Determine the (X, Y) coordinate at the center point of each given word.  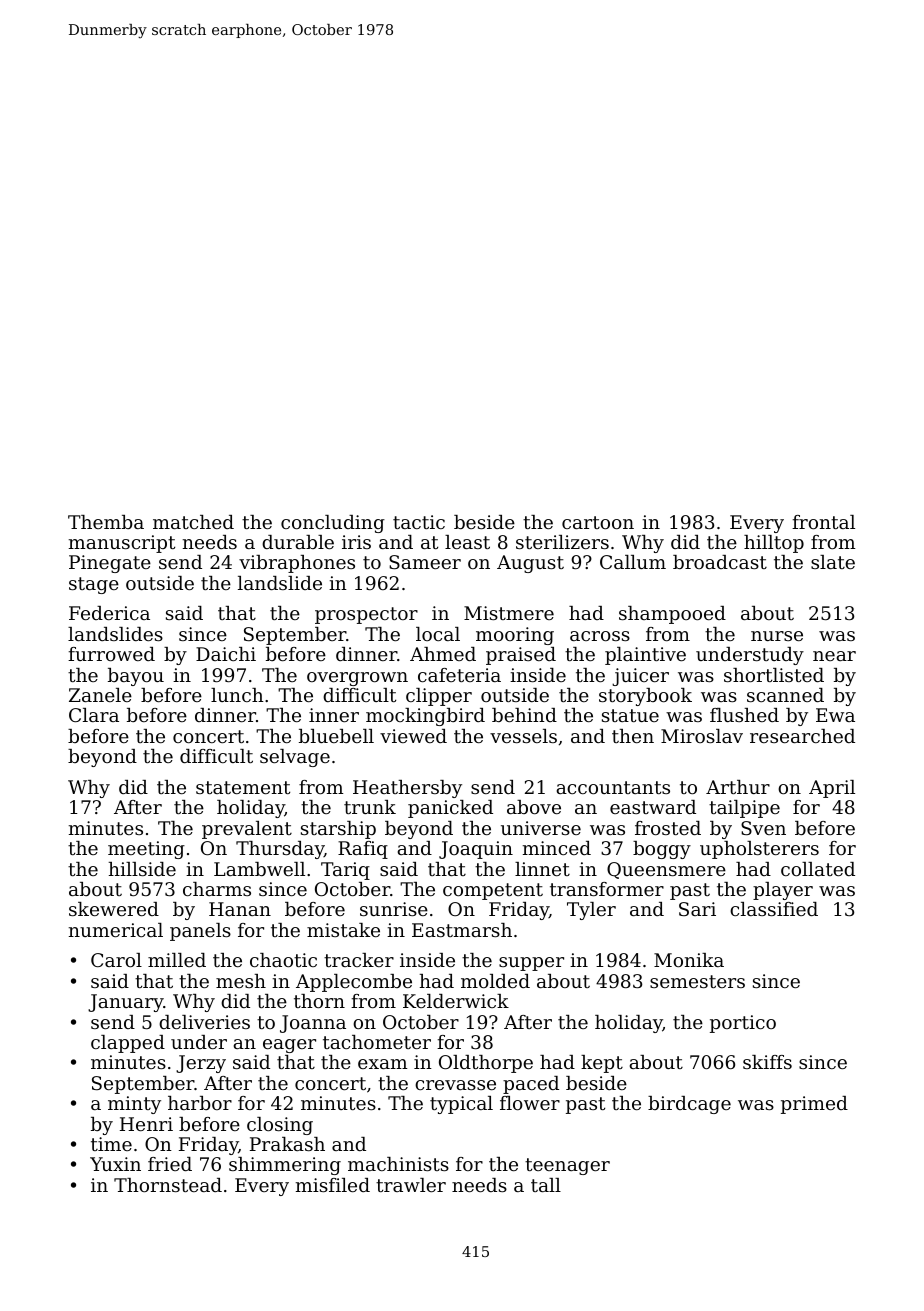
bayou (136, 677)
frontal (823, 522)
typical (461, 1105)
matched (193, 522)
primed (814, 1105)
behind (524, 715)
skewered (114, 909)
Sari (697, 909)
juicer (640, 677)
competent (493, 891)
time (111, 1144)
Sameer (425, 562)
